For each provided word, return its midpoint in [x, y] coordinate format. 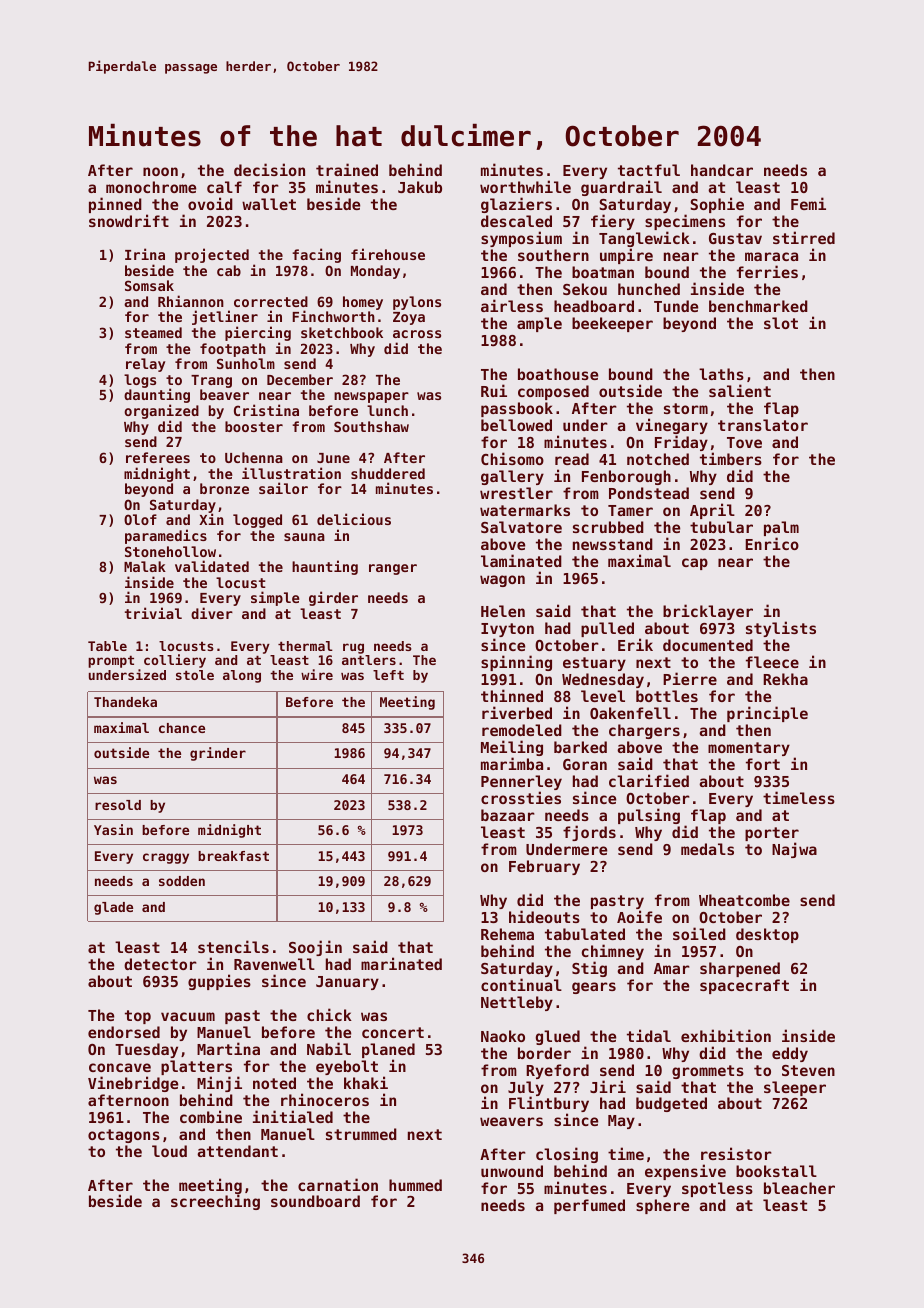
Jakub [420, 187]
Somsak [149, 285]
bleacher [799, 1188]
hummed [415, 1185]
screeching [215, 1202]
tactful [649, 170]
